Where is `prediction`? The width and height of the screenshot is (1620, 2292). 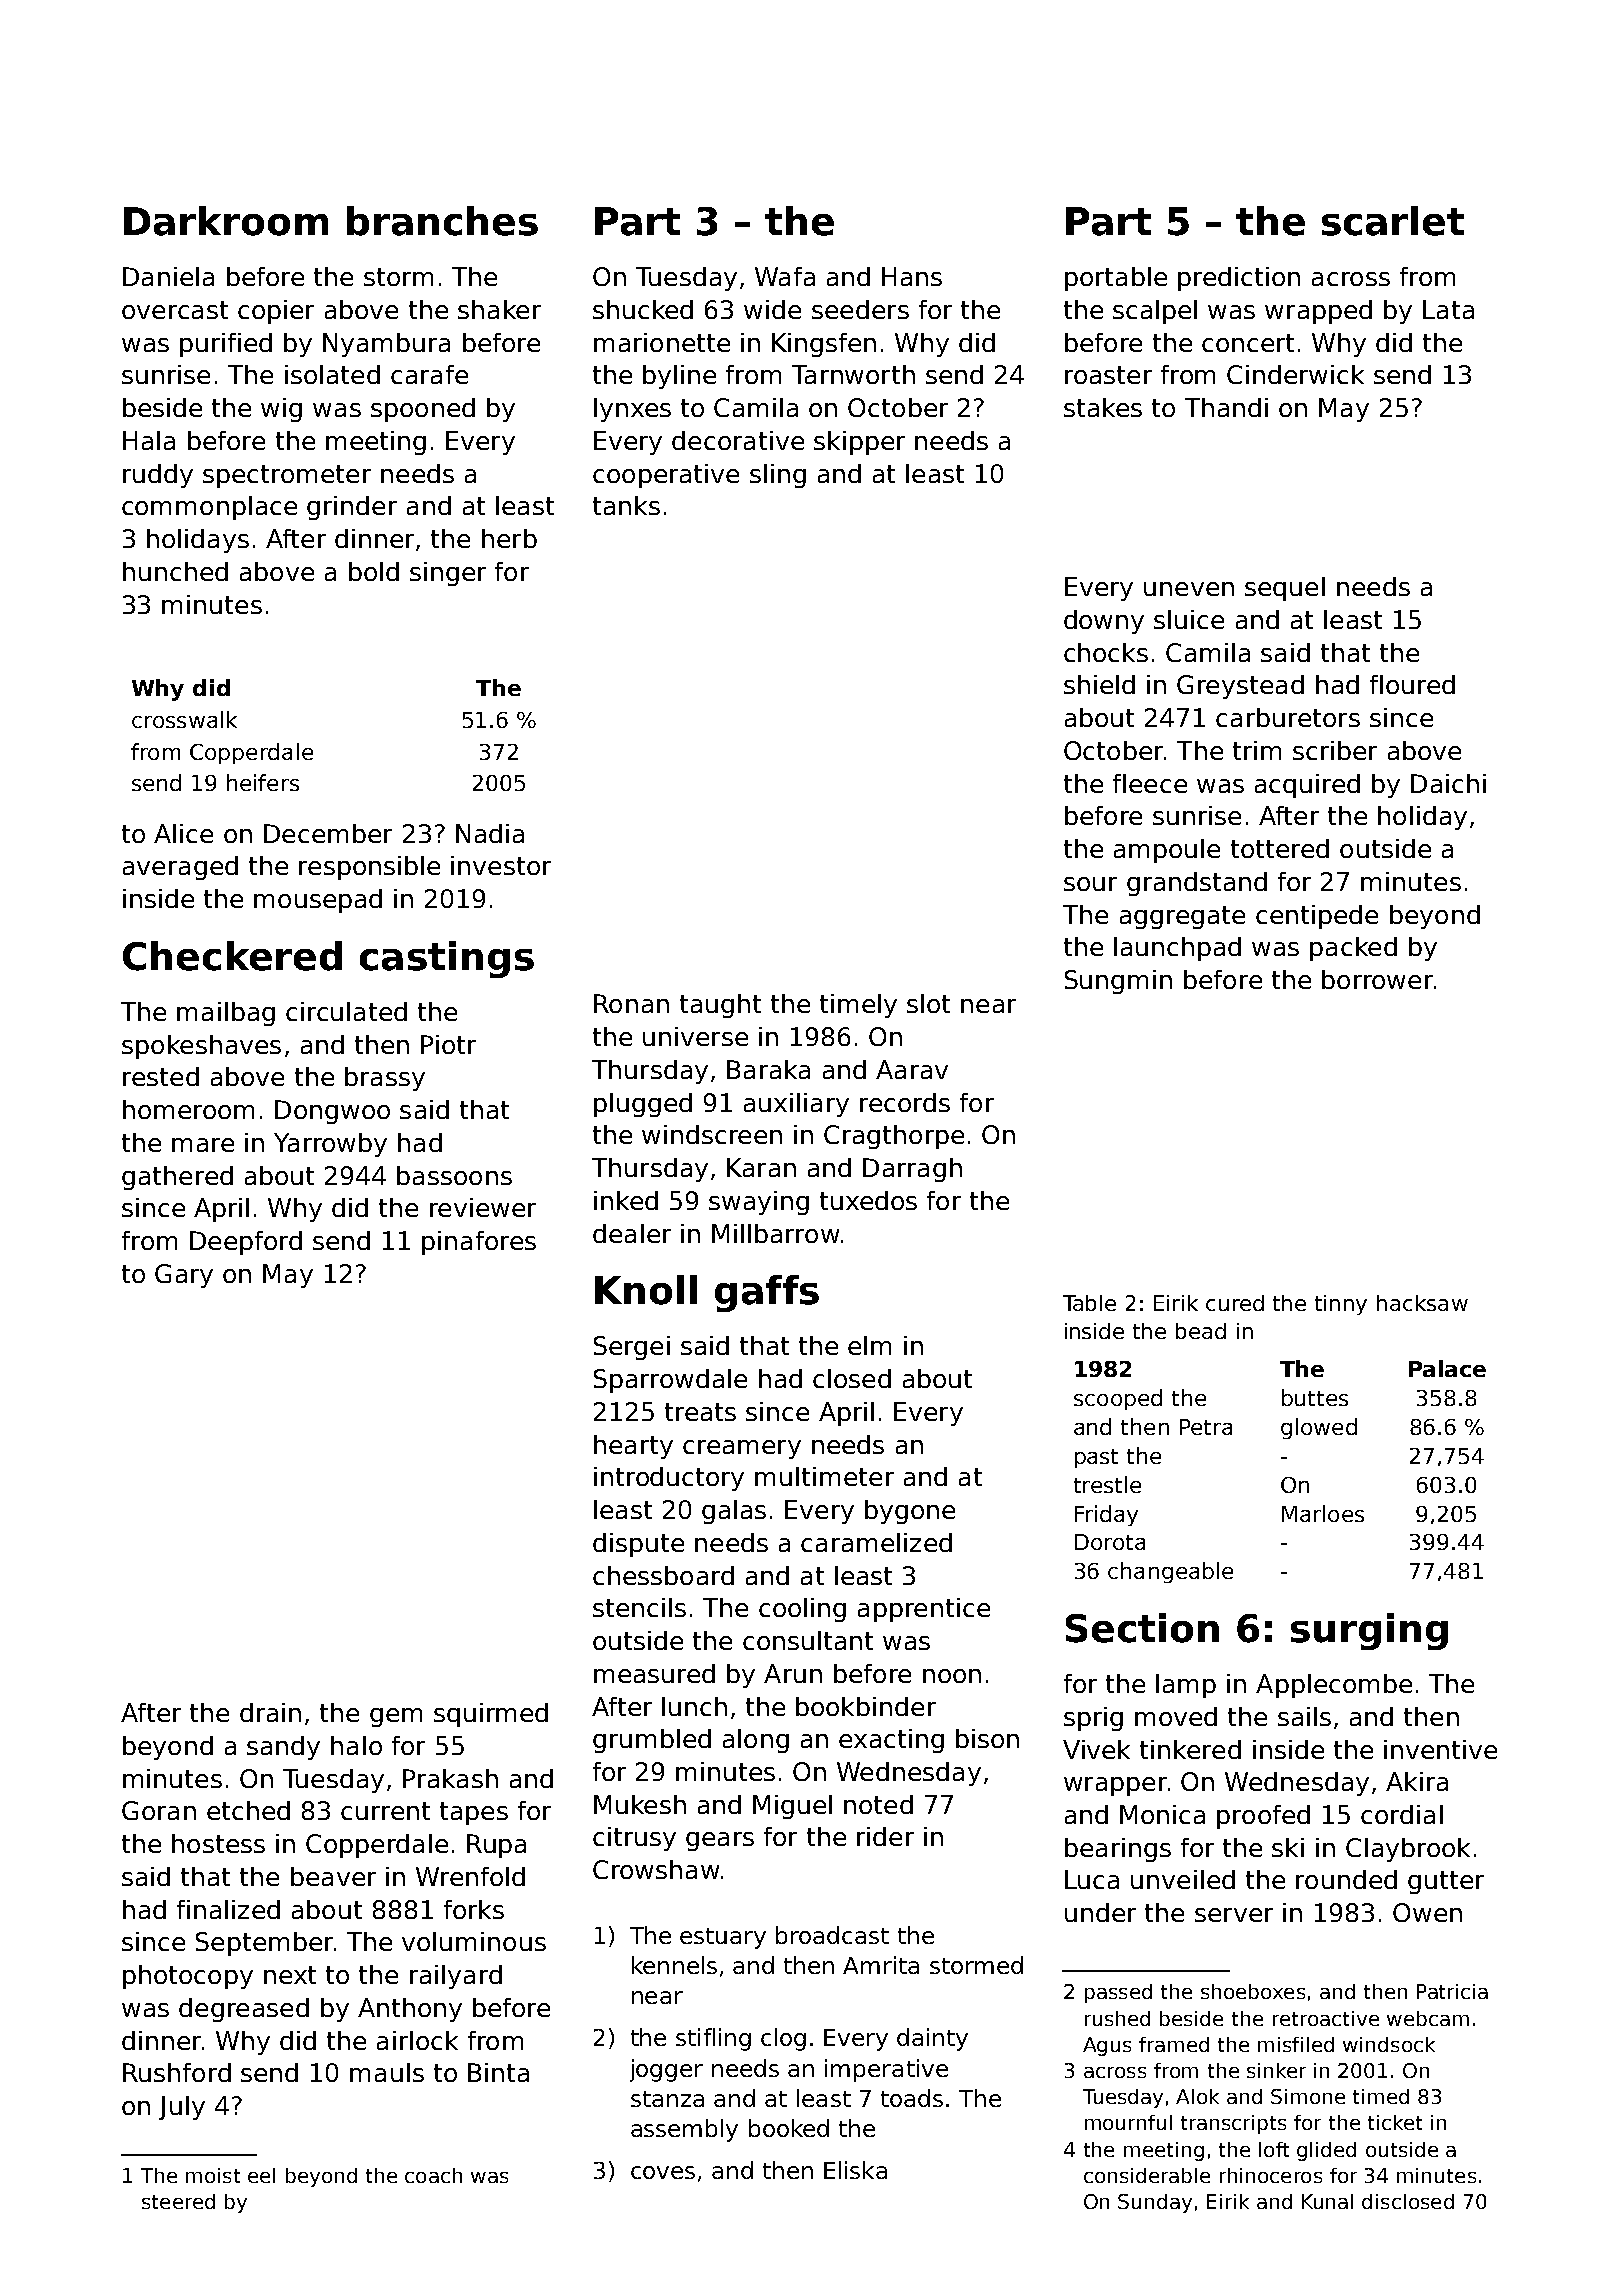 prediction is located at coordinates (1239, 279).
